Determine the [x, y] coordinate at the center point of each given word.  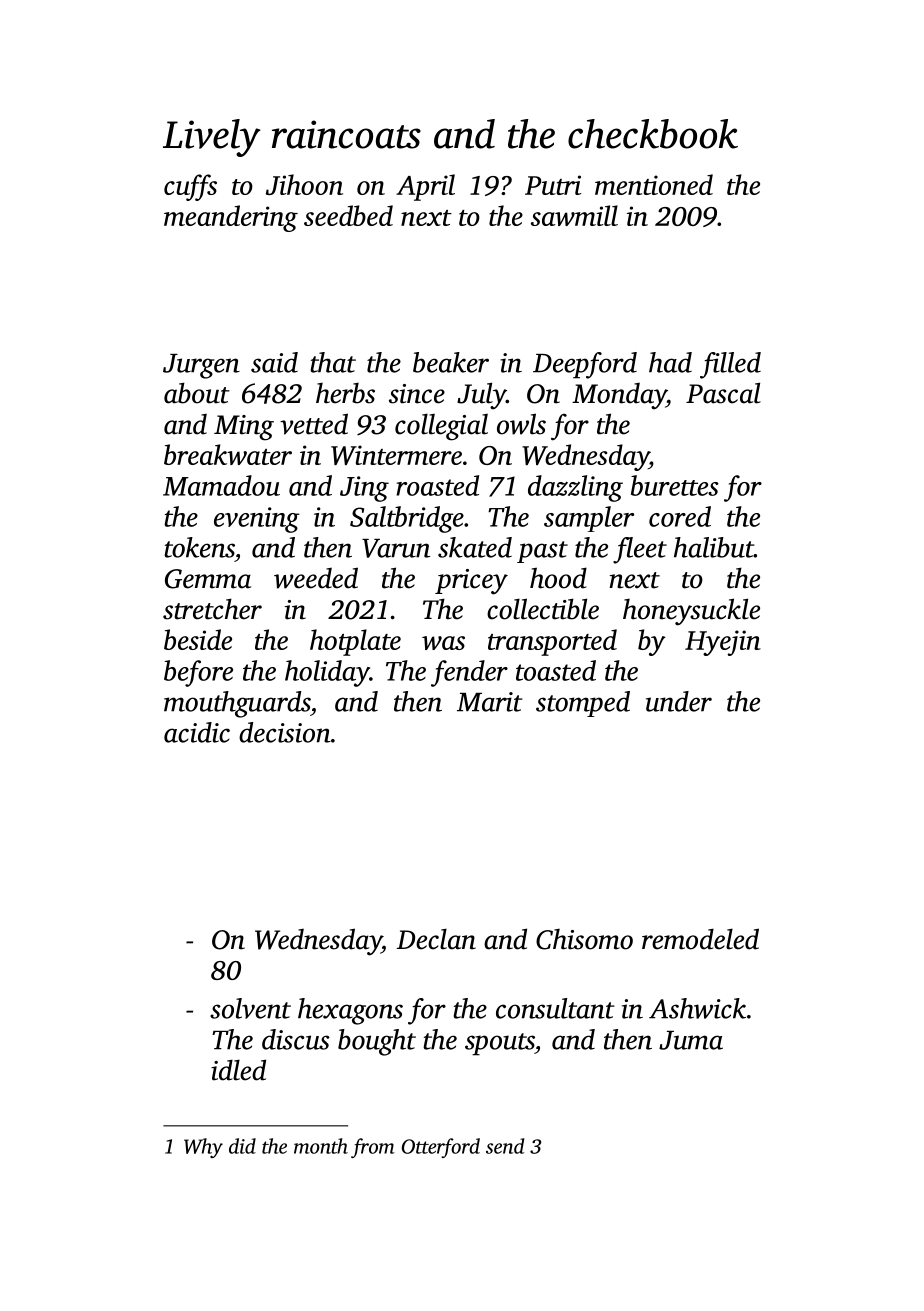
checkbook [653, 134]
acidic [197, 732]
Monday [619, 396]
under [679, 701]
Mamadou [221, 485]
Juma [691, 1040]
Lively [211, 138]
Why [203, 1148]
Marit [490, 702]
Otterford [441, 1148]
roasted [437, 485]
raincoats [346, 134]
